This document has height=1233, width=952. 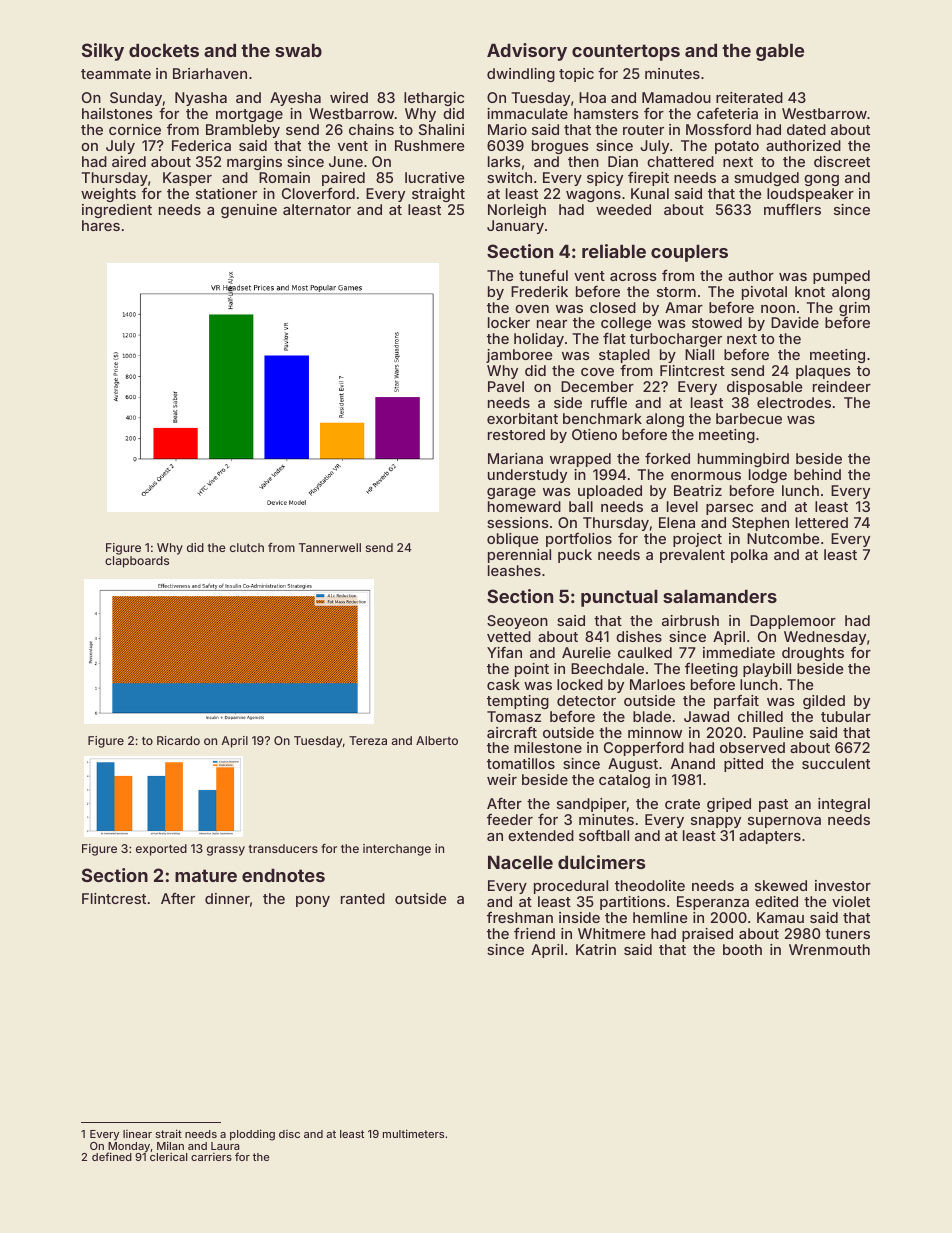 I want to click on hares, so click(x=101, y=225).
